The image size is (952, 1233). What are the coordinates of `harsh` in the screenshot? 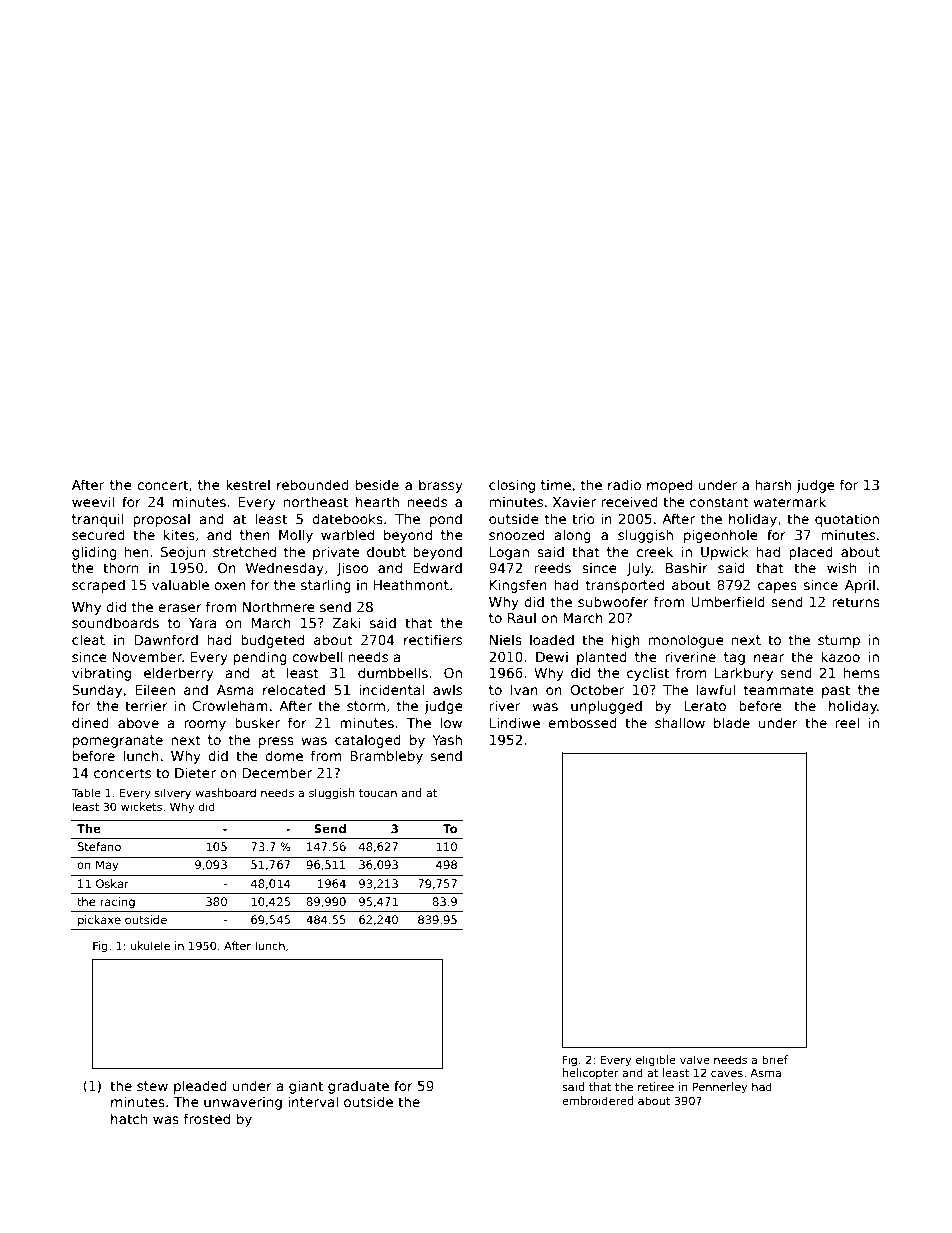 It's located at (774, 484).
